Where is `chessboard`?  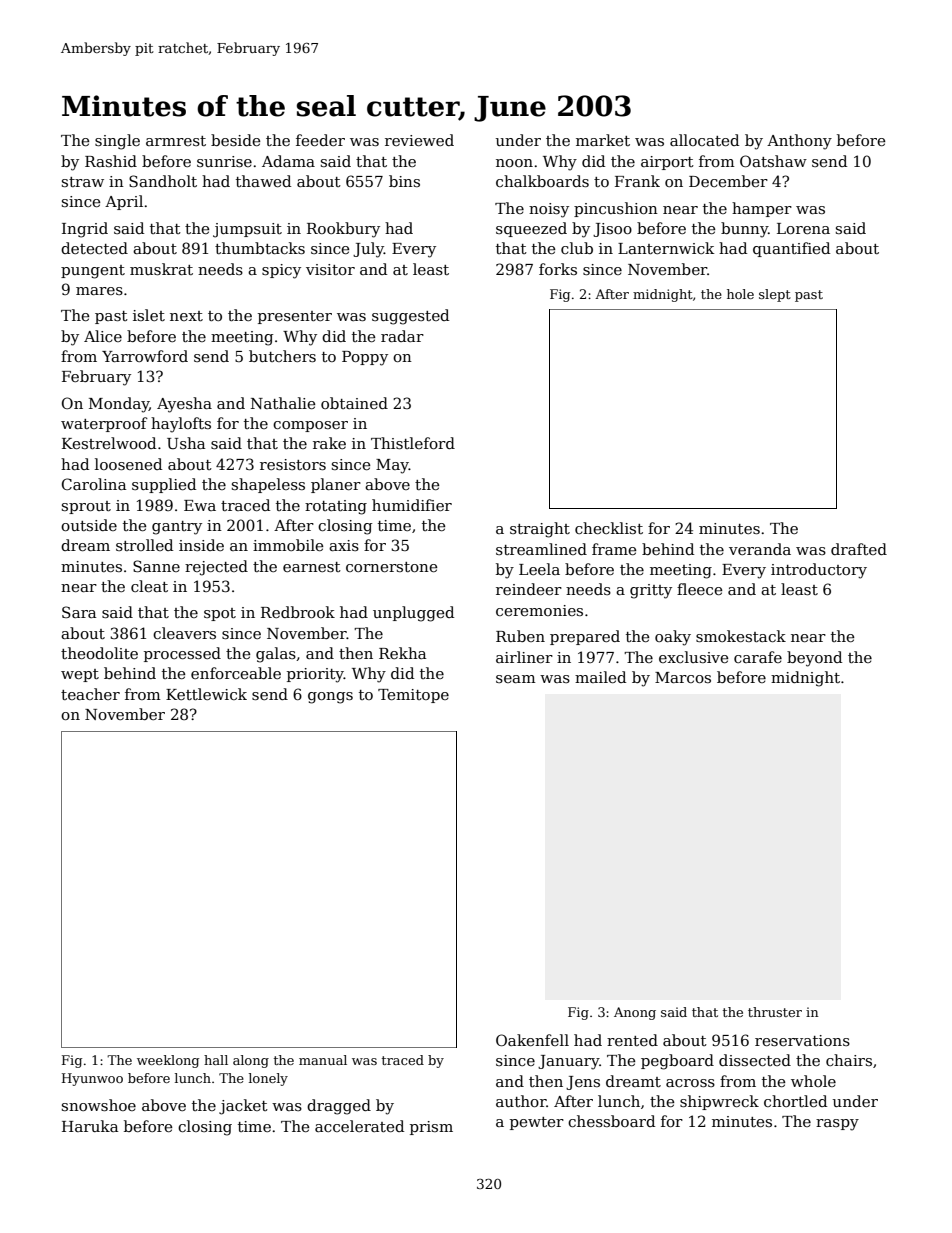 chessboard is located at coordinates (611, 1121).
